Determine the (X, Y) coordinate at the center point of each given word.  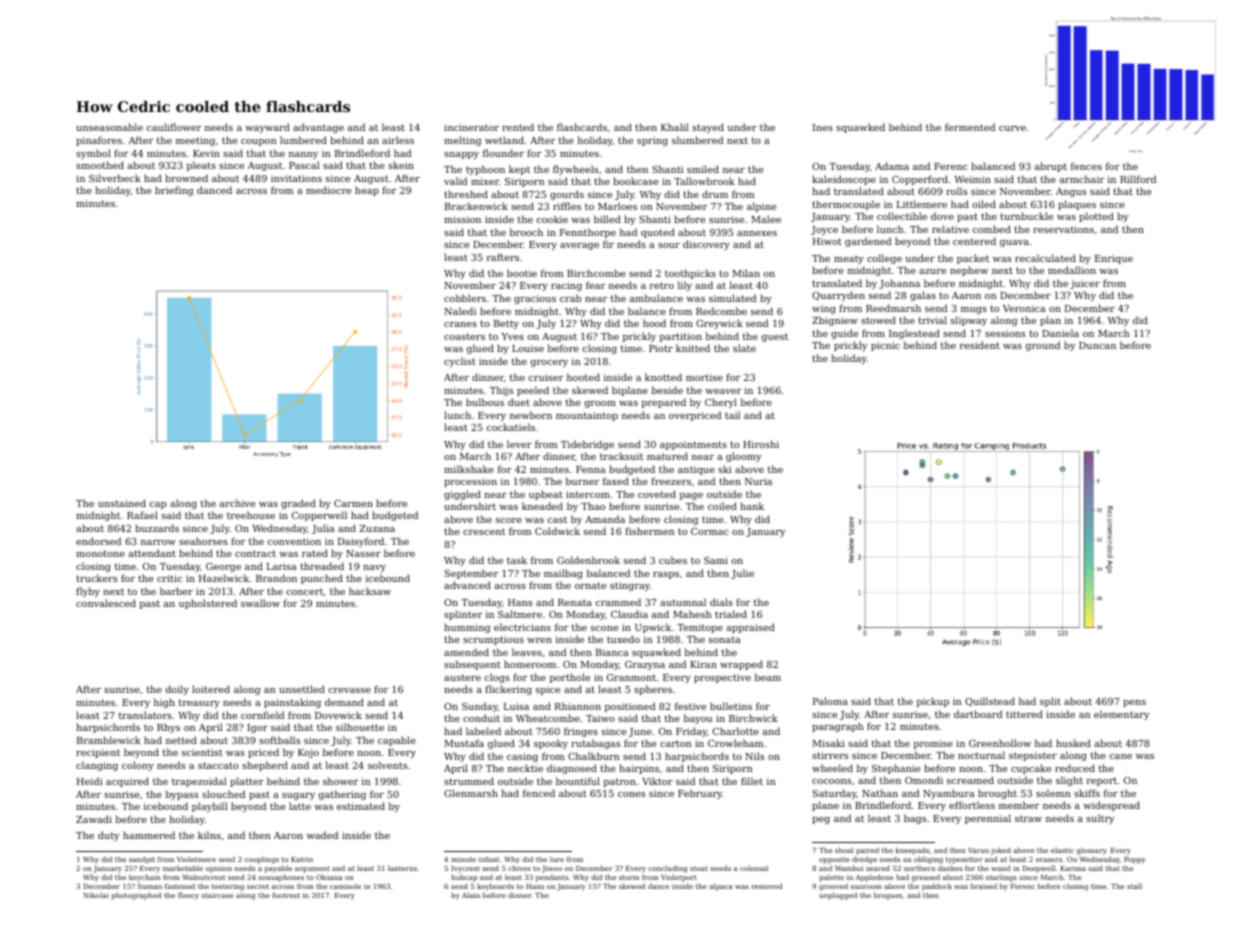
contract (255, 553)
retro (662, 285)
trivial (932, 320)
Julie (742, 574)
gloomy (743, 457)
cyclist (460, 362)
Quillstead (990, 702)
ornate (590, 585)
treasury (199, 703)
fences (1086, 166)
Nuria (758, 481)
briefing (174, 191)
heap (367, 191)
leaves (527, 652)
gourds (567, 195)
